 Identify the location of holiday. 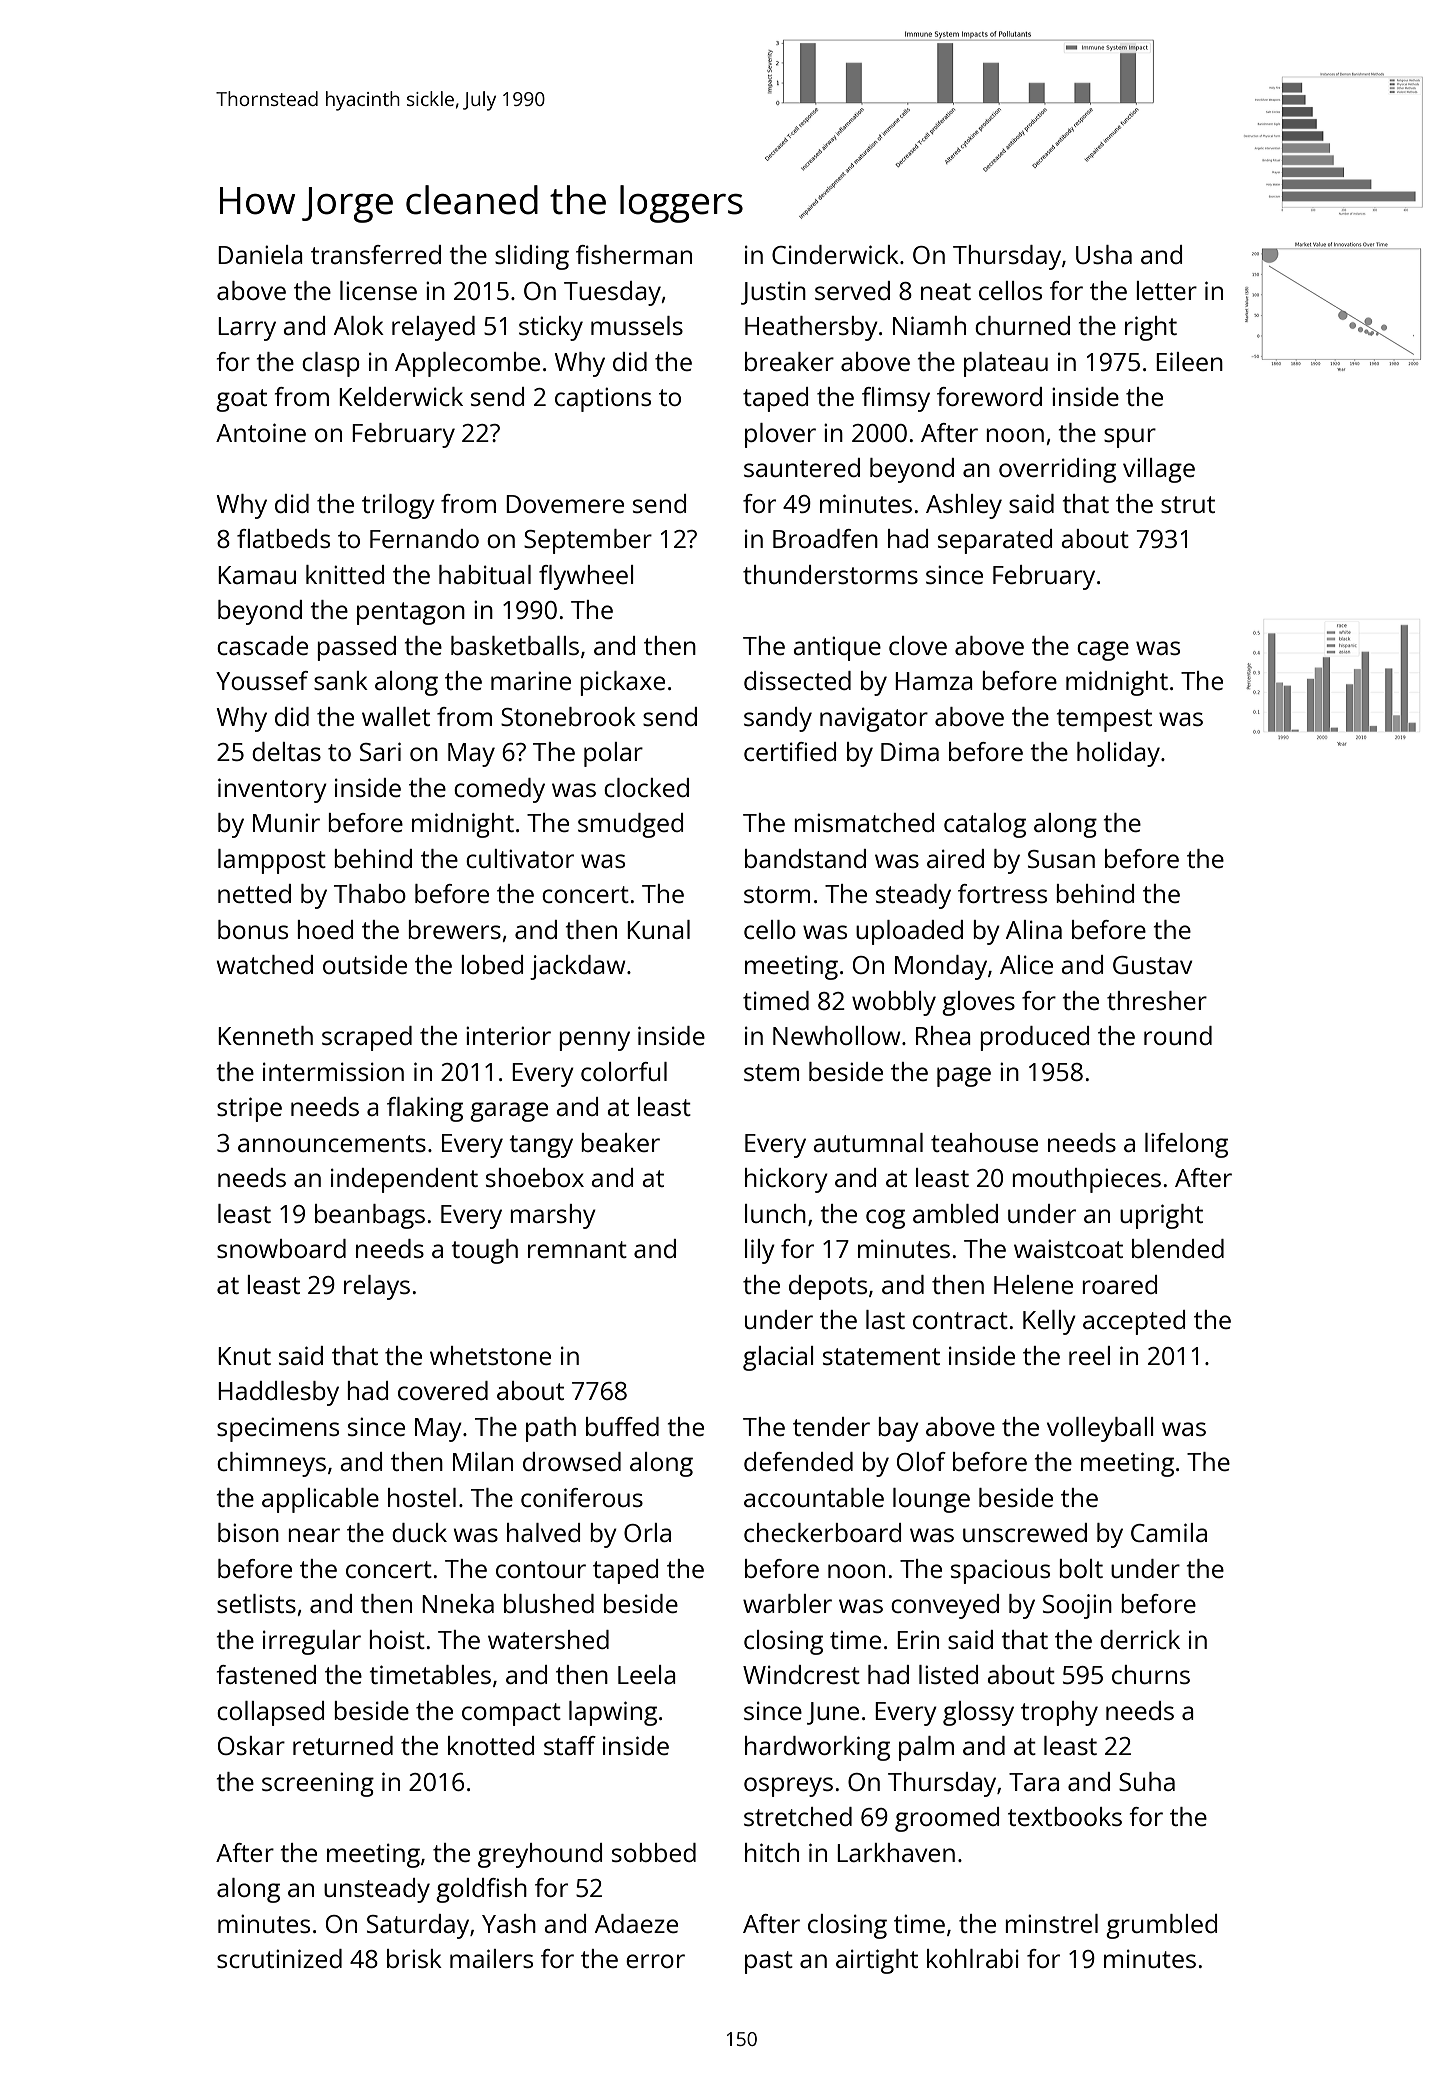
(1118, 754).
